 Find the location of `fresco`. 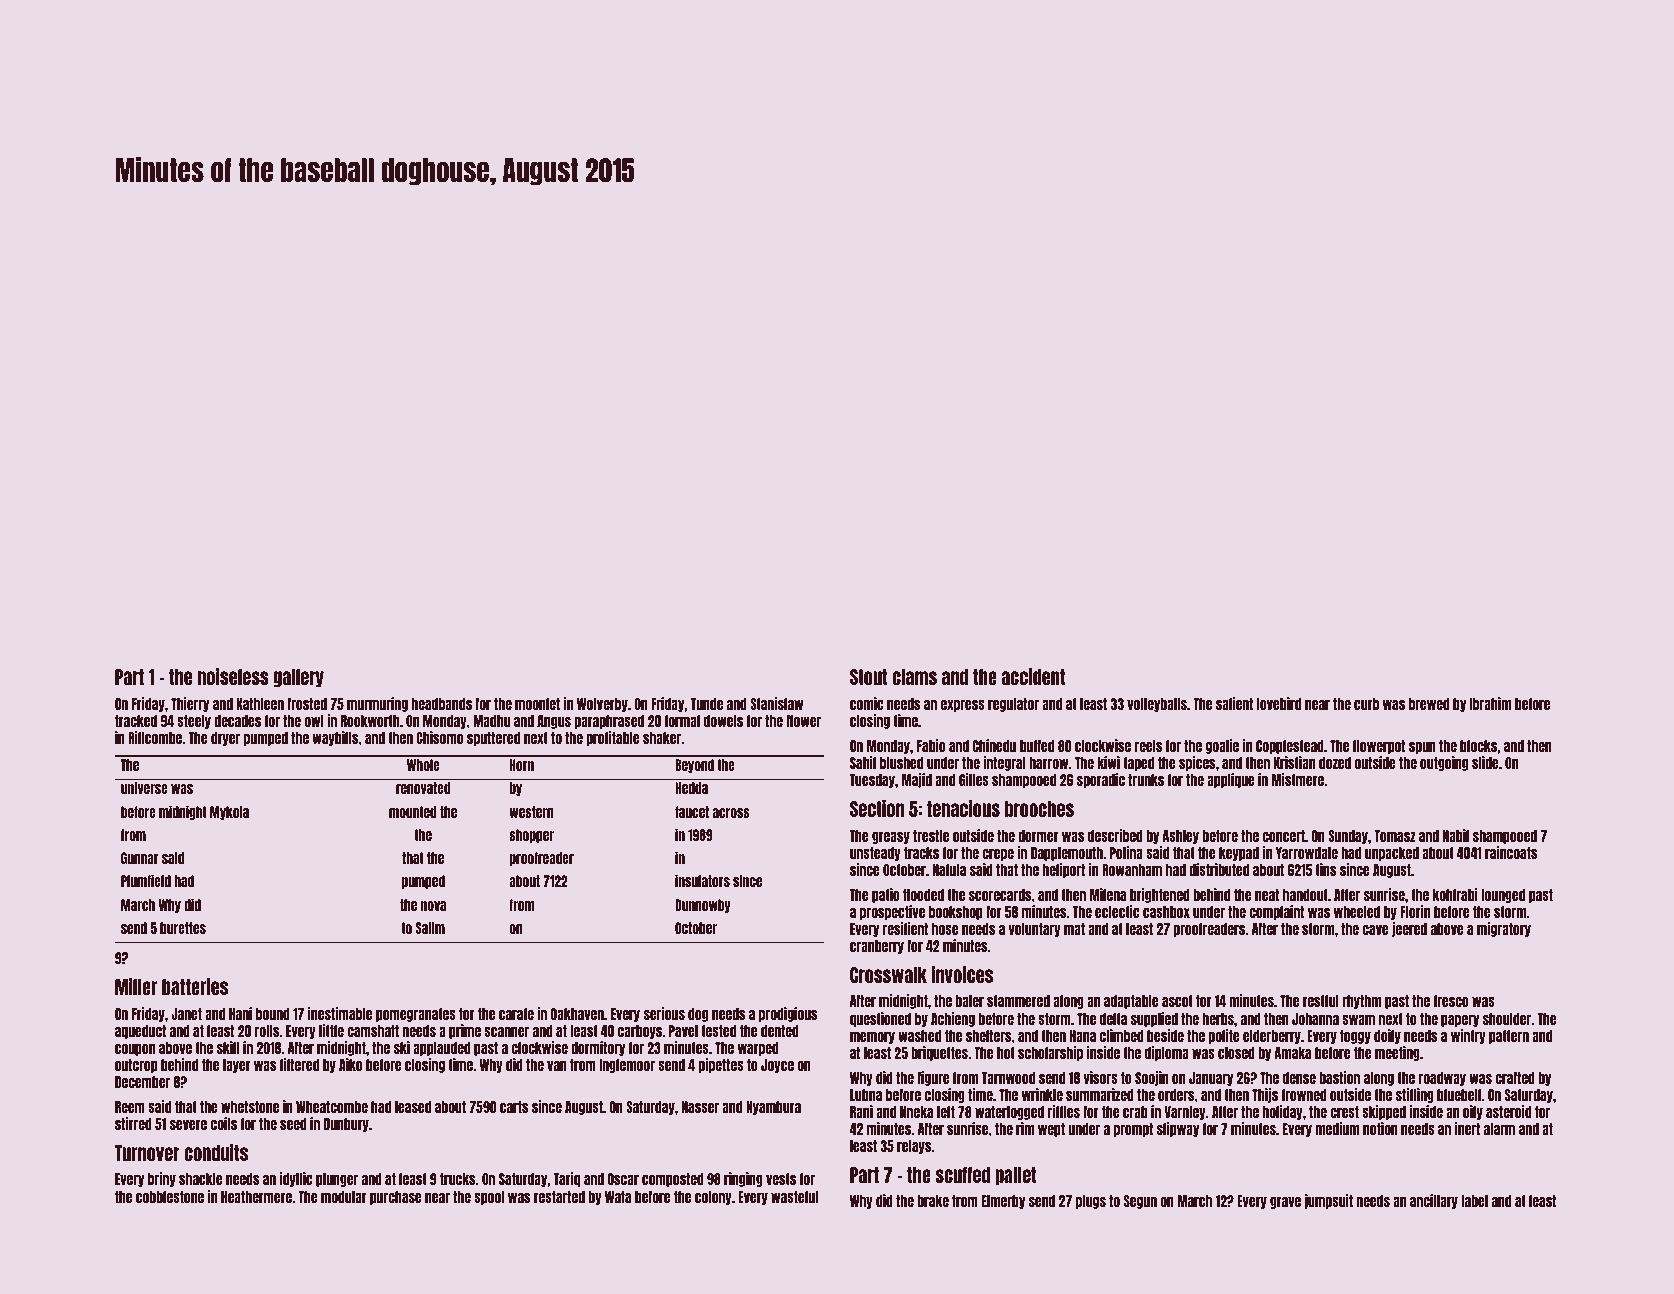

fresco is located at coordinates (1451, 1001).
